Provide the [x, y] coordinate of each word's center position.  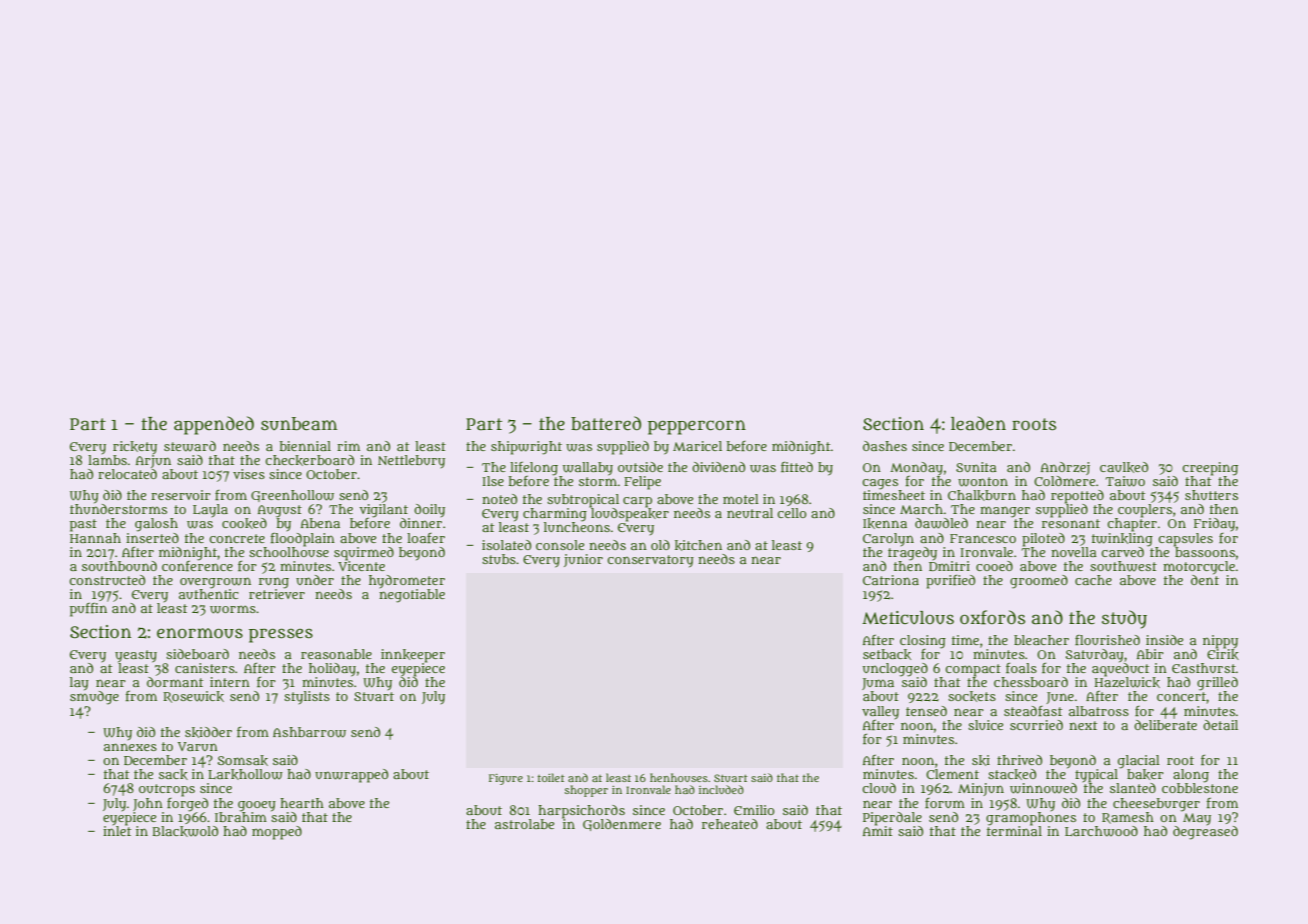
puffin [88, 610]
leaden [978, 423]
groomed [1039, 582]
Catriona [891, 580]
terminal [1014, 830]
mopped [277, 833]
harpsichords [581, 811]
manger [1005, 512]
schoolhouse [289, 551]
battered [606, 423]
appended [214, 425]
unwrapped [351, 776]
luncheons [577, 527]
